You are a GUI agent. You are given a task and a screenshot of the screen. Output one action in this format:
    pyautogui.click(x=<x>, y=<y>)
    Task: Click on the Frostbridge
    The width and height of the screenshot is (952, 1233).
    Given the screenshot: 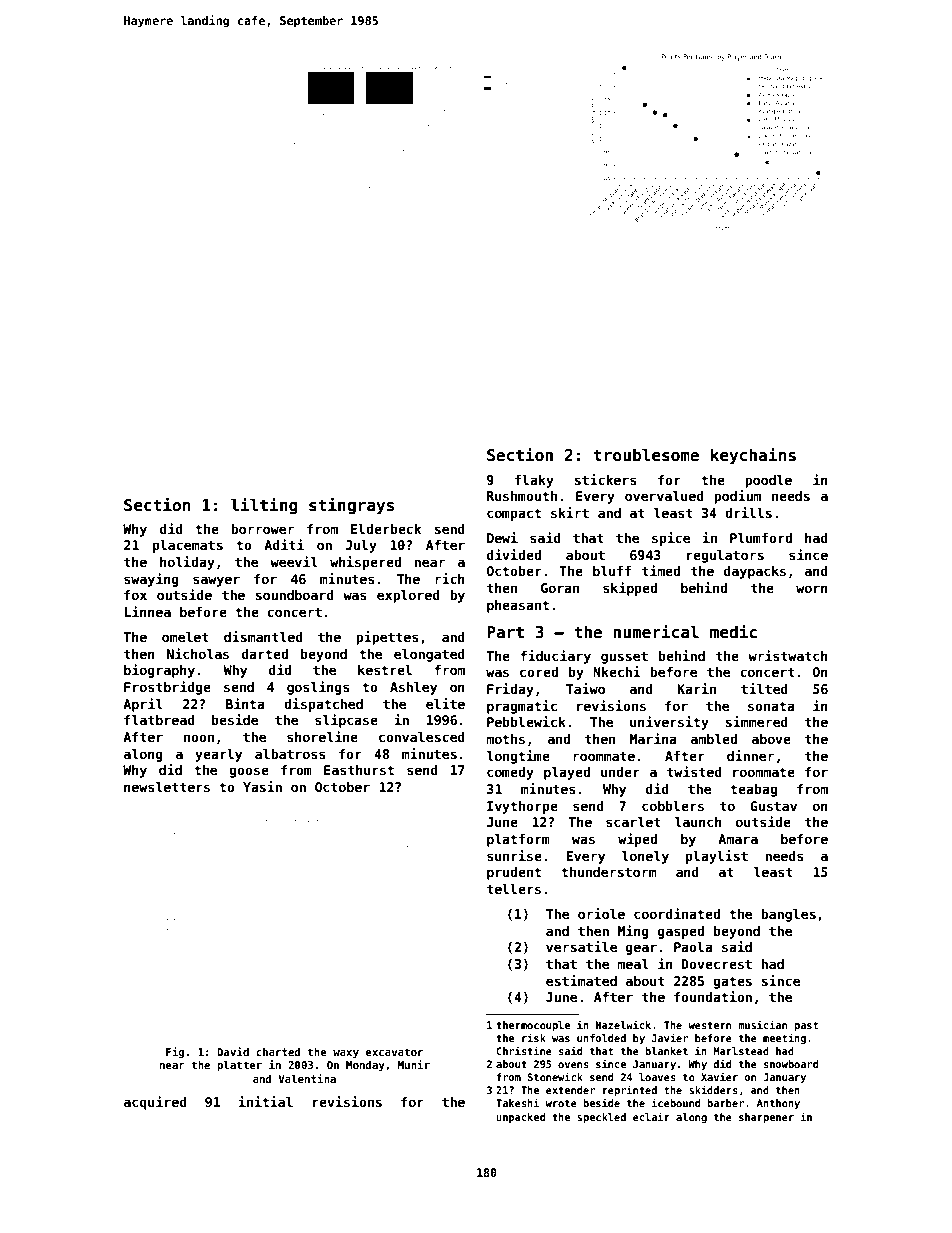 What is the action you would take?
    pyautogui.click(x=167, y=688)
